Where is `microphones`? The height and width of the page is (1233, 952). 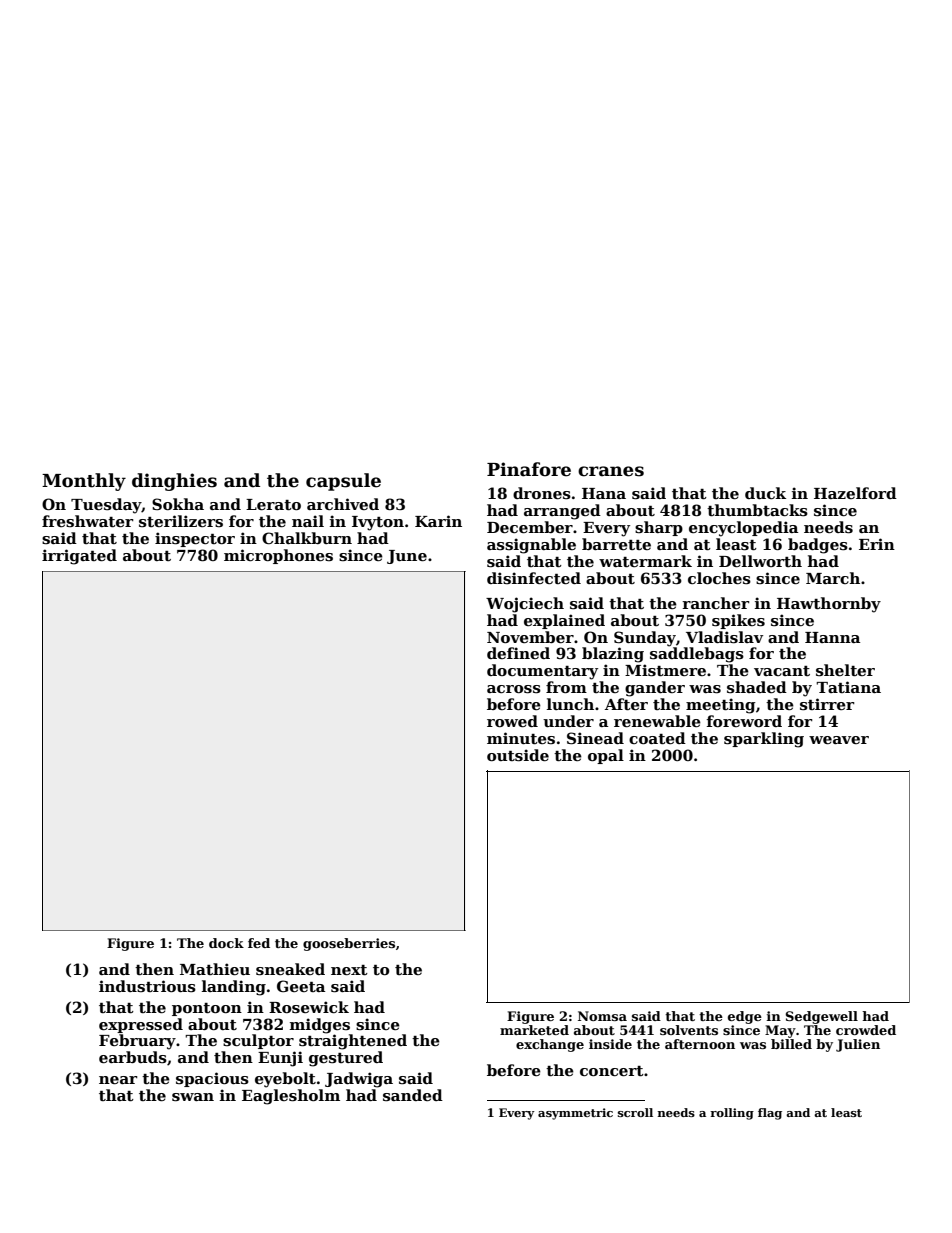
microphones is located at coordinates (278, 556).
